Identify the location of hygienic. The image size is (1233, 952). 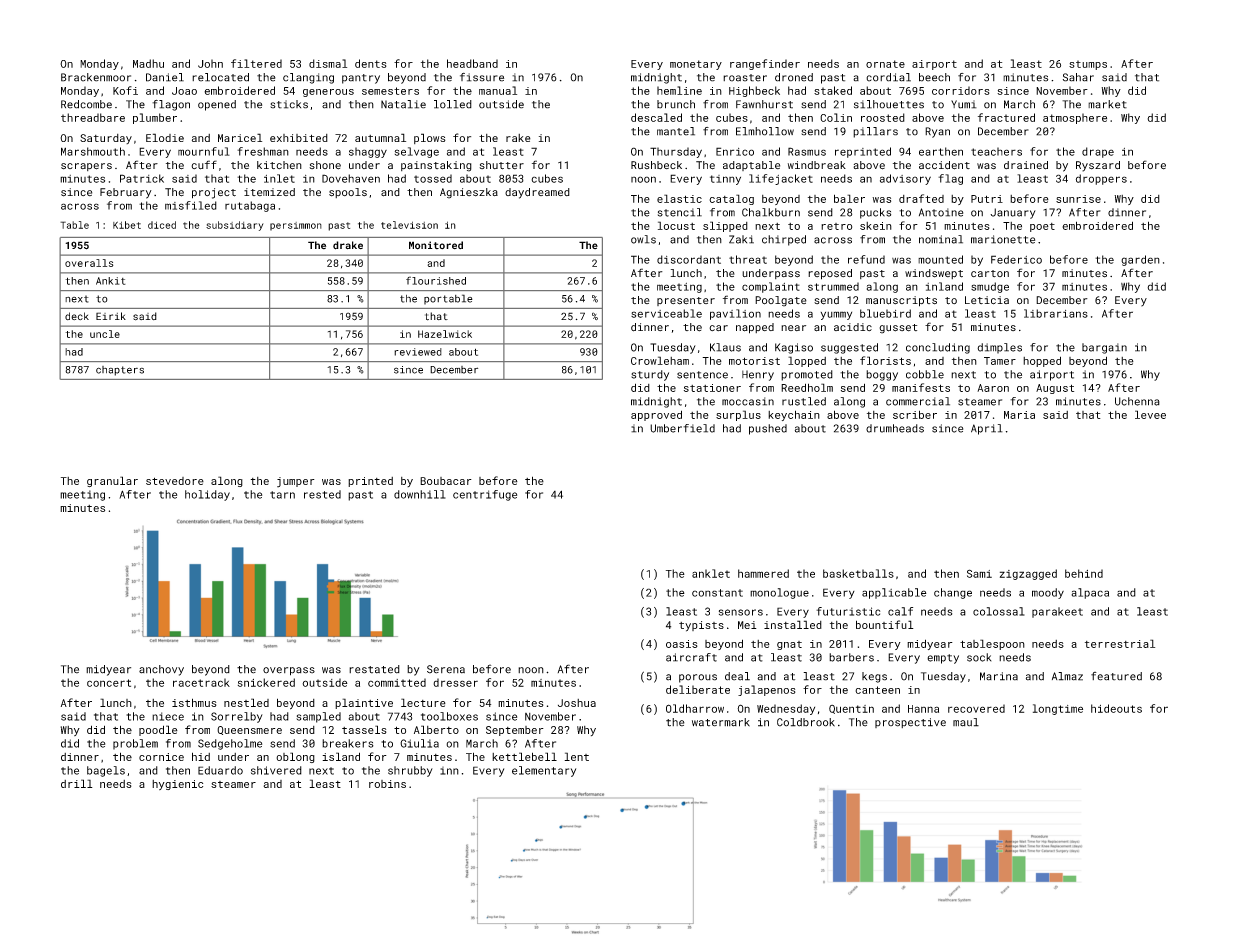
(177, 785).
